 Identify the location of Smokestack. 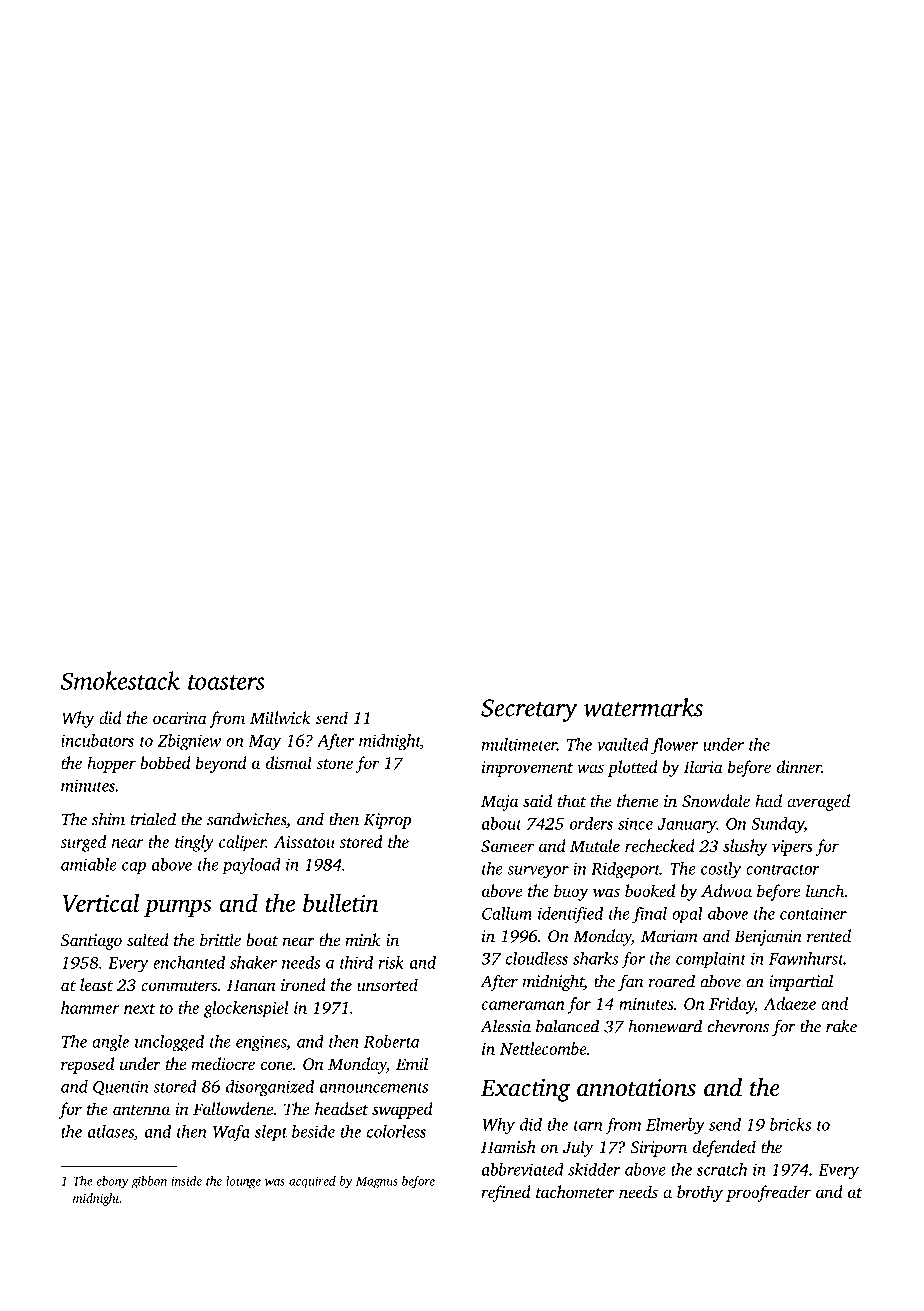
(120, 680).
